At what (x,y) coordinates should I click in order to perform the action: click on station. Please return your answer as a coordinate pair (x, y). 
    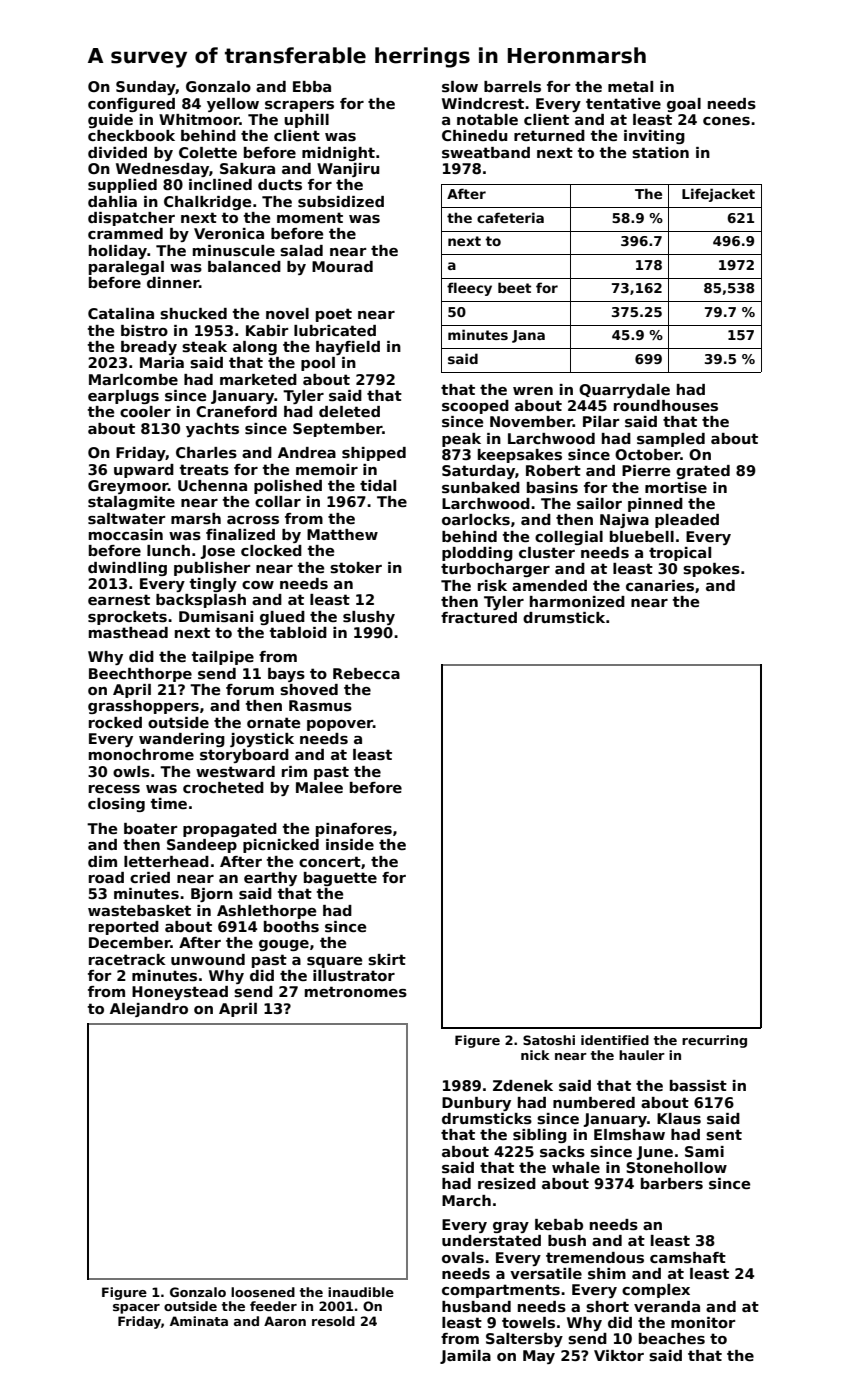
    Looking at the image, I should click on (660, 152).
